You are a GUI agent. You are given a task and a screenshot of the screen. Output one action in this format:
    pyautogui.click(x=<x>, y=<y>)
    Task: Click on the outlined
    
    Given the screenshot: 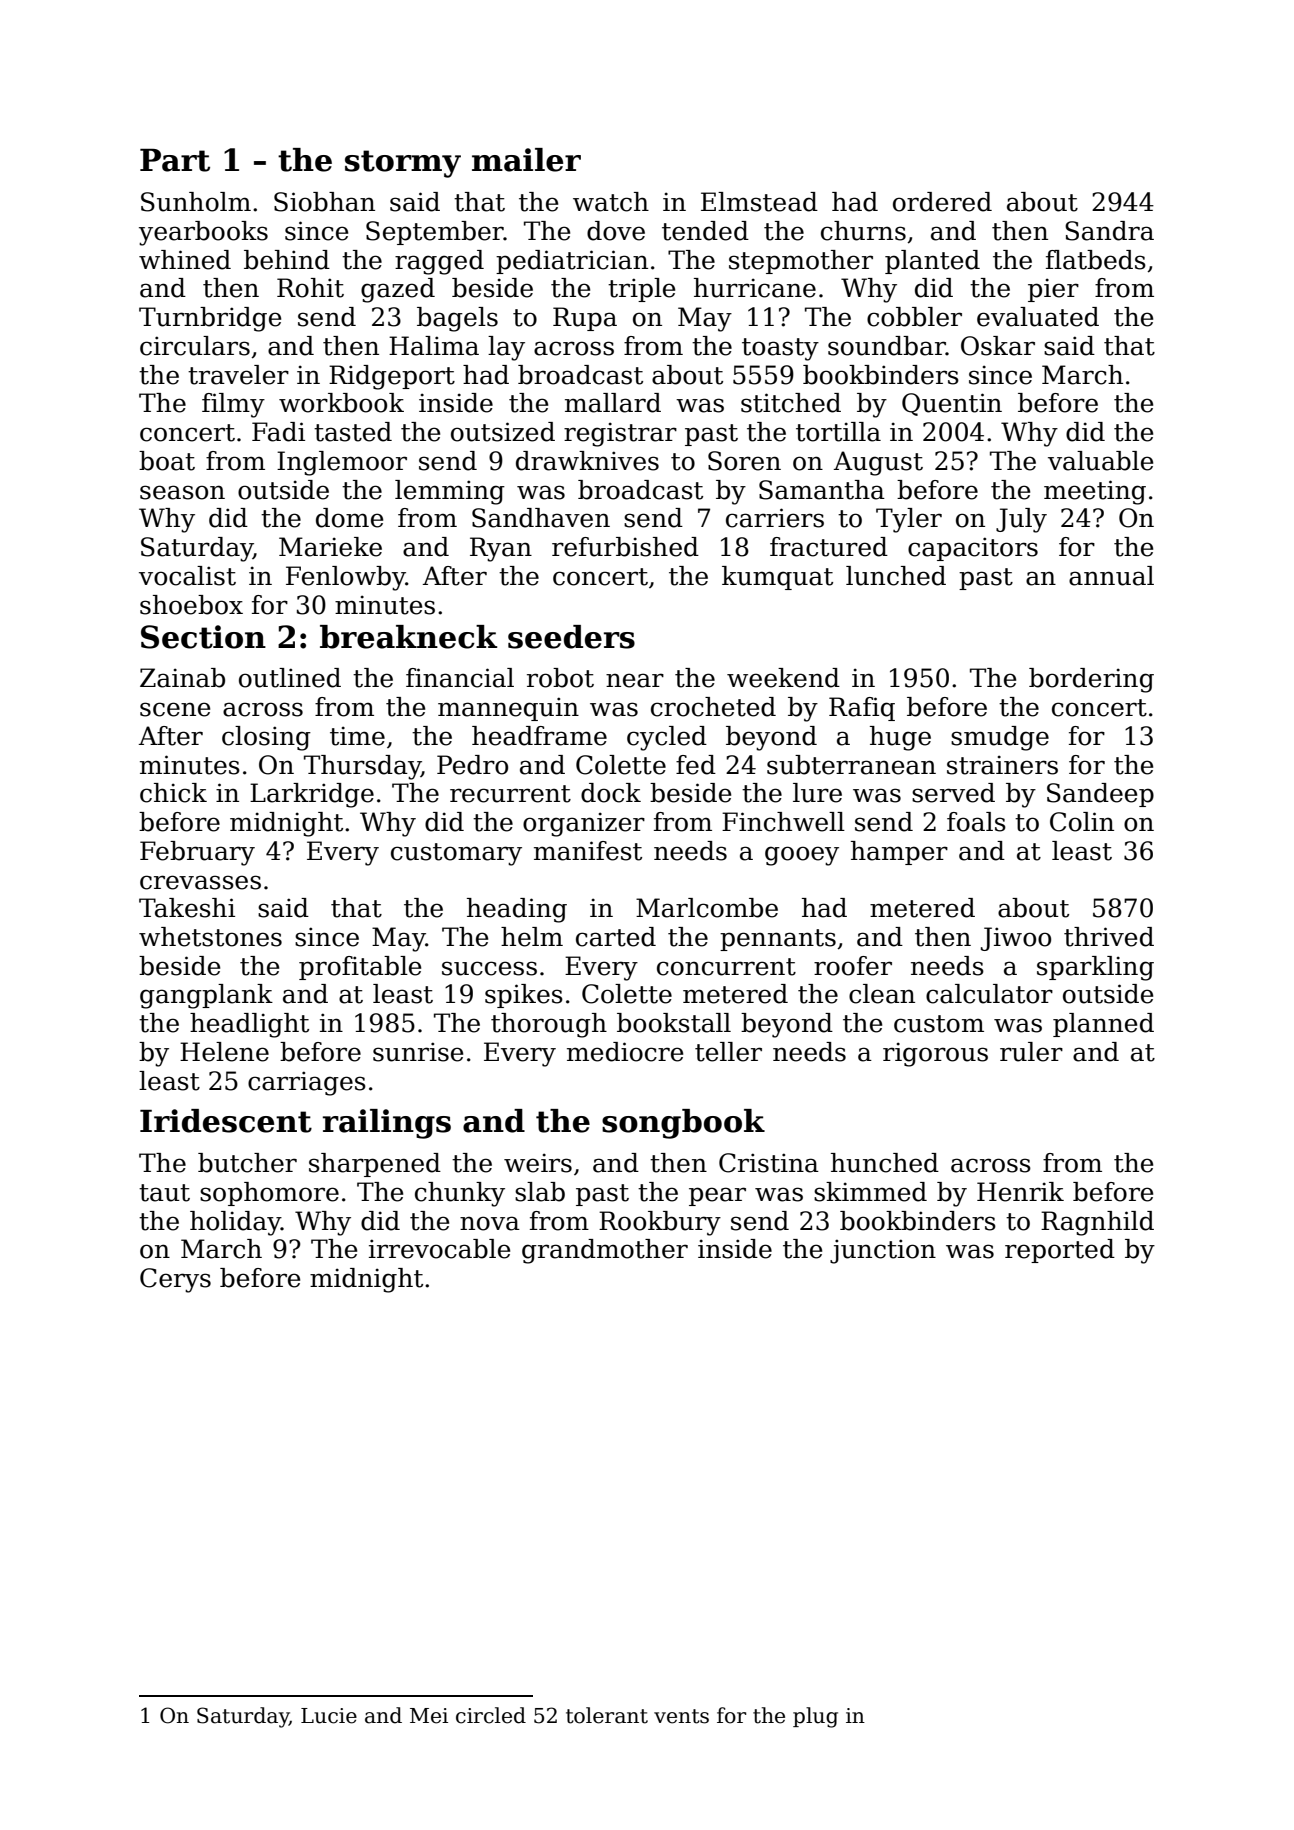 What is the action you would take?
    pyautogui.click(x=290, y=678)
